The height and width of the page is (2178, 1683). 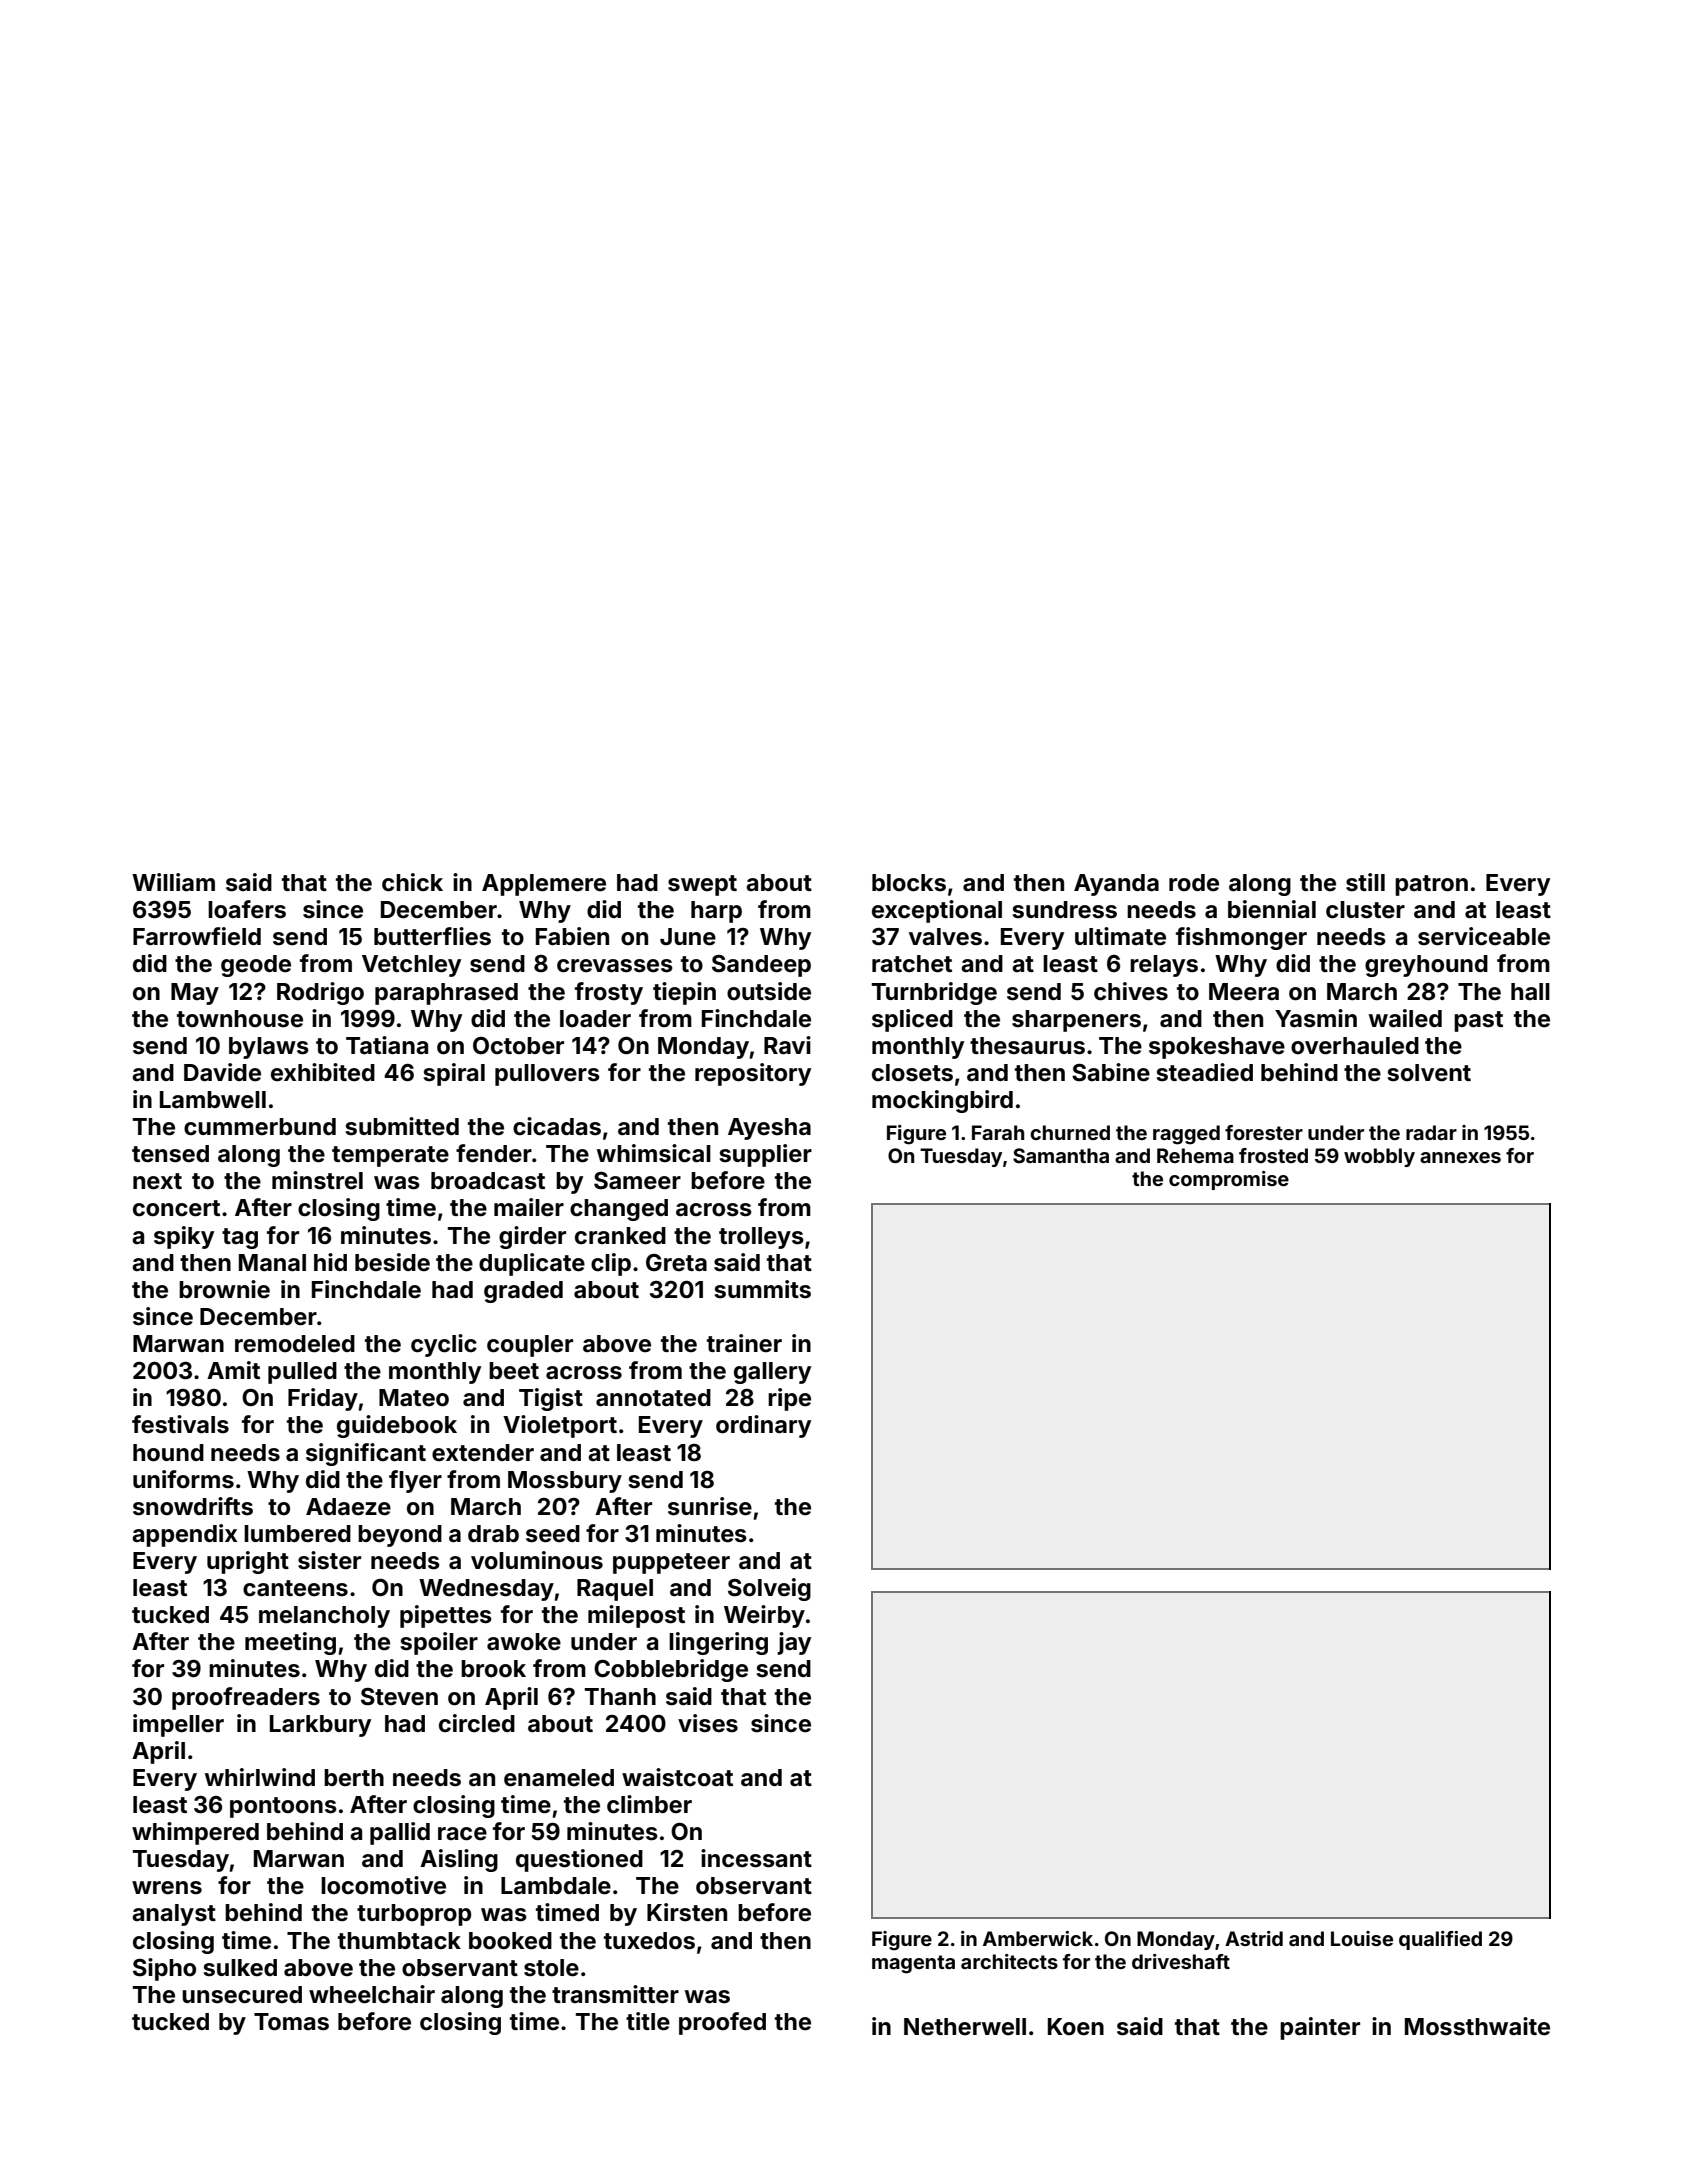 What do you see at coordinates (1431, 885) in the page?
I see `patron` at bounding box center [1431, 885].
